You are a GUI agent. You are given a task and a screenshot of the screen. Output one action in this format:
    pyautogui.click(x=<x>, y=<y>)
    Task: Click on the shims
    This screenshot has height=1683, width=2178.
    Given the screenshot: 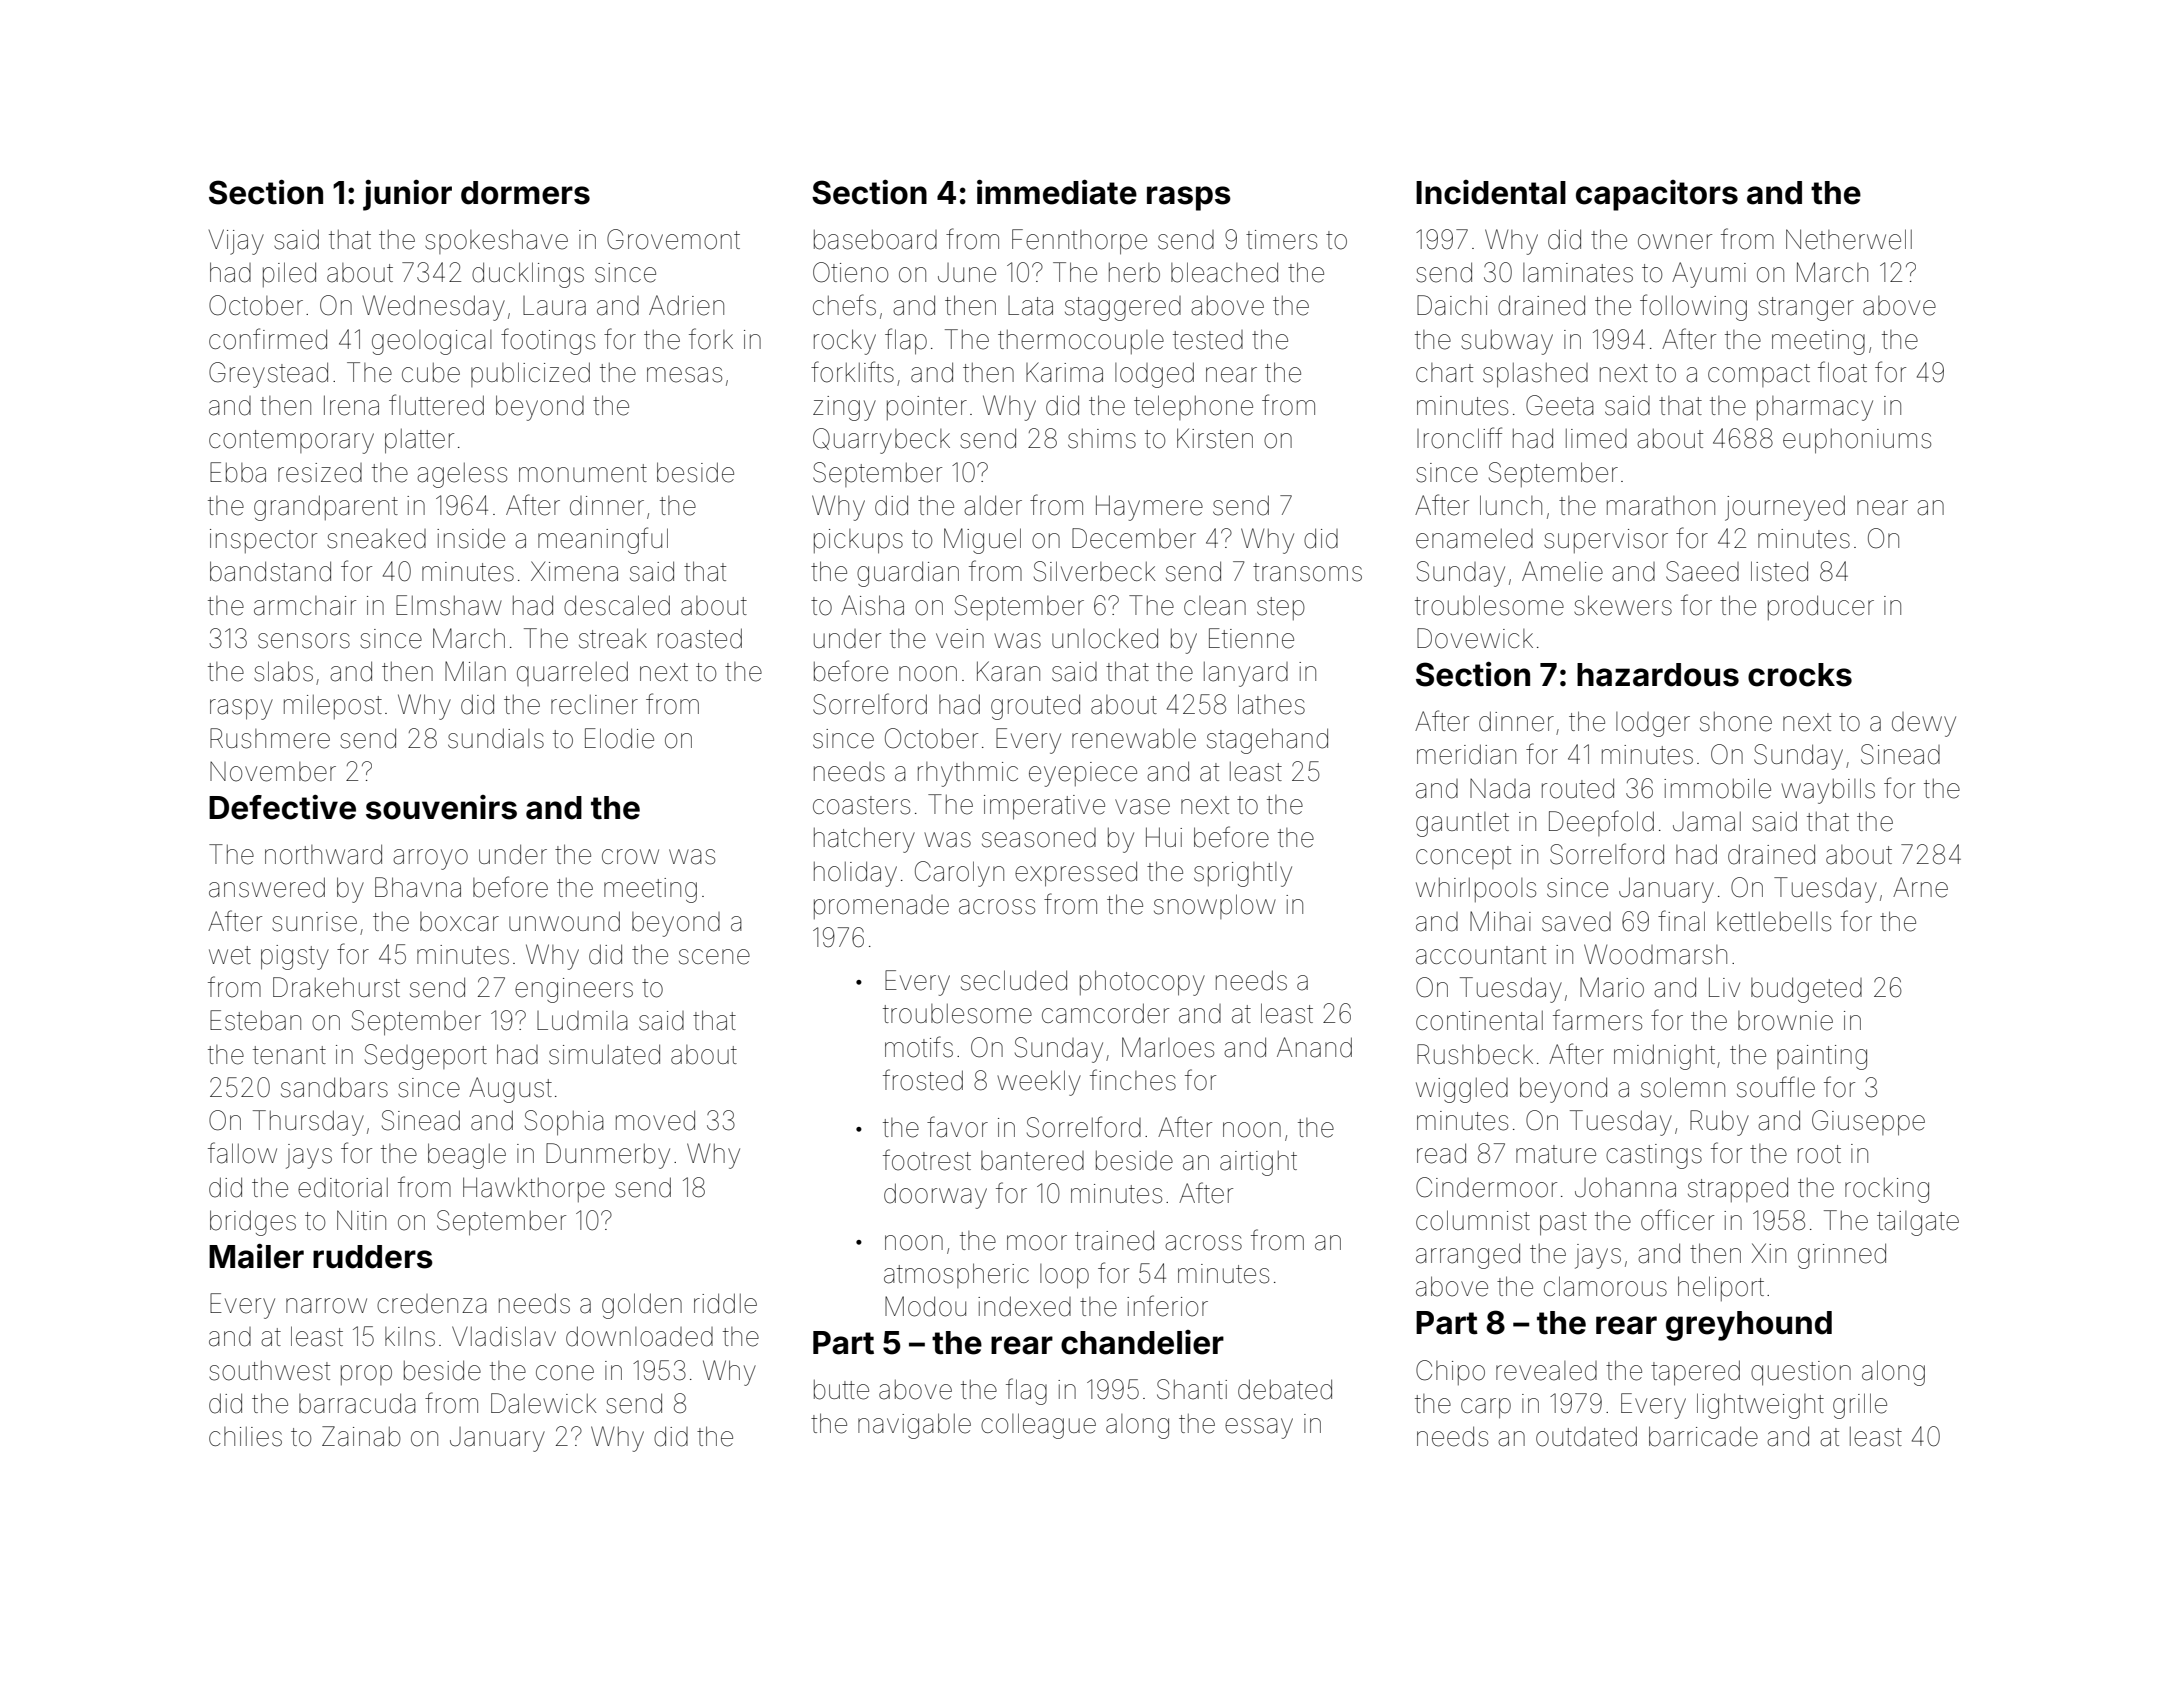 What is the action you would take?
    pyautogui.click(x=1102, y=439)
